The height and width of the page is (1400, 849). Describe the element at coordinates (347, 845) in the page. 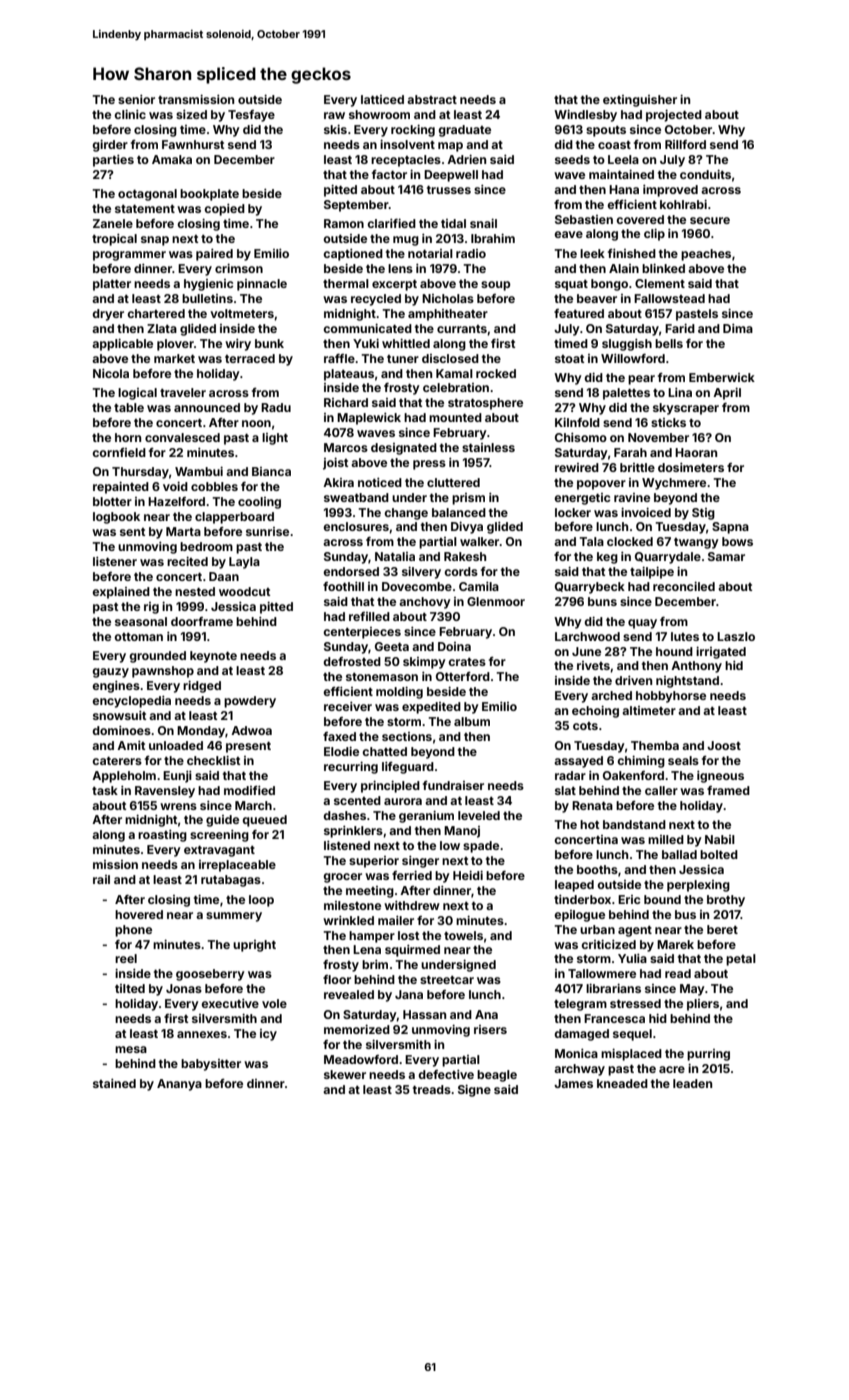

I see `listened` at that location.
